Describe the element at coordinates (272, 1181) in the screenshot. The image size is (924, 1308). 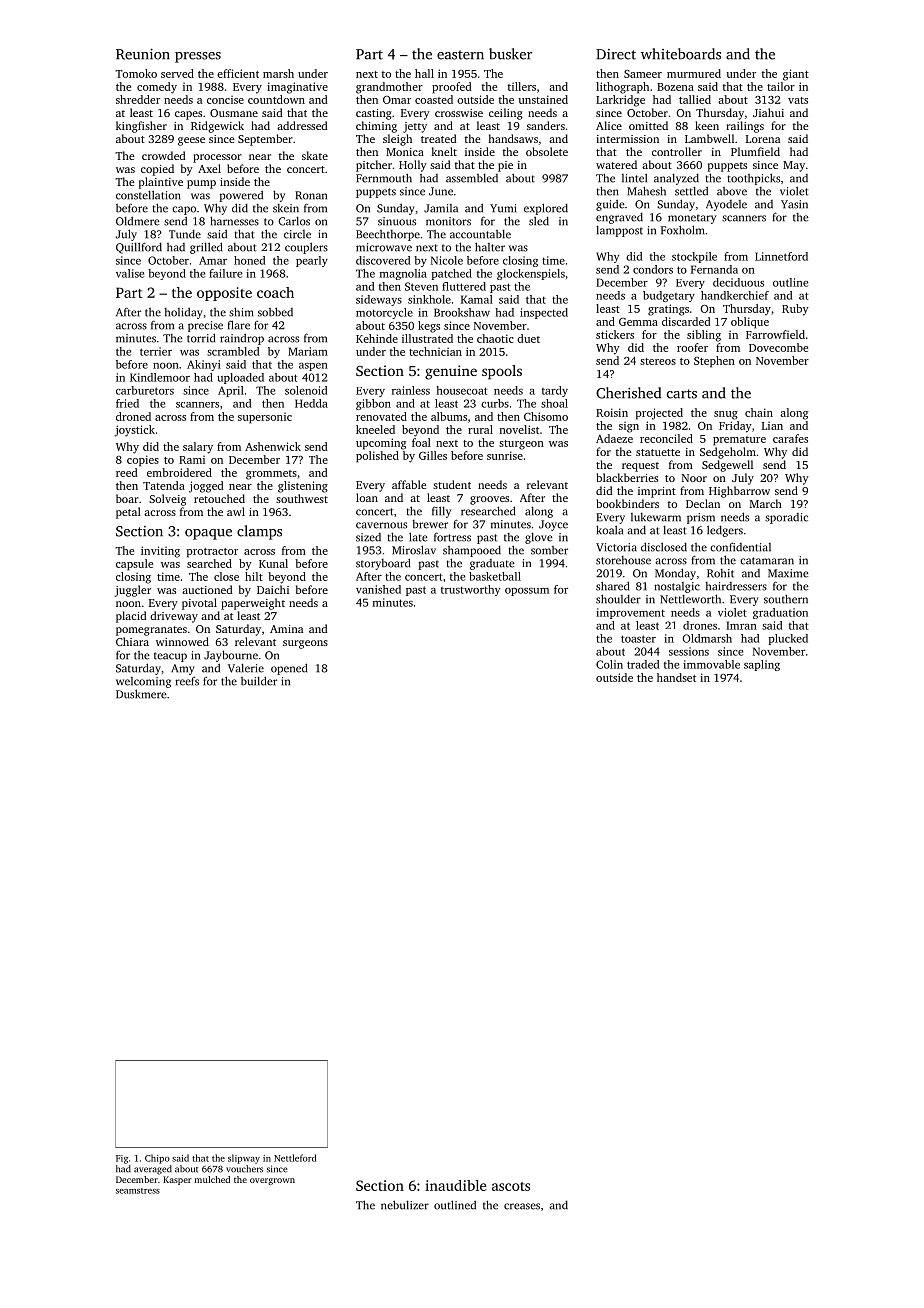
I see `overgrown` at that location.
